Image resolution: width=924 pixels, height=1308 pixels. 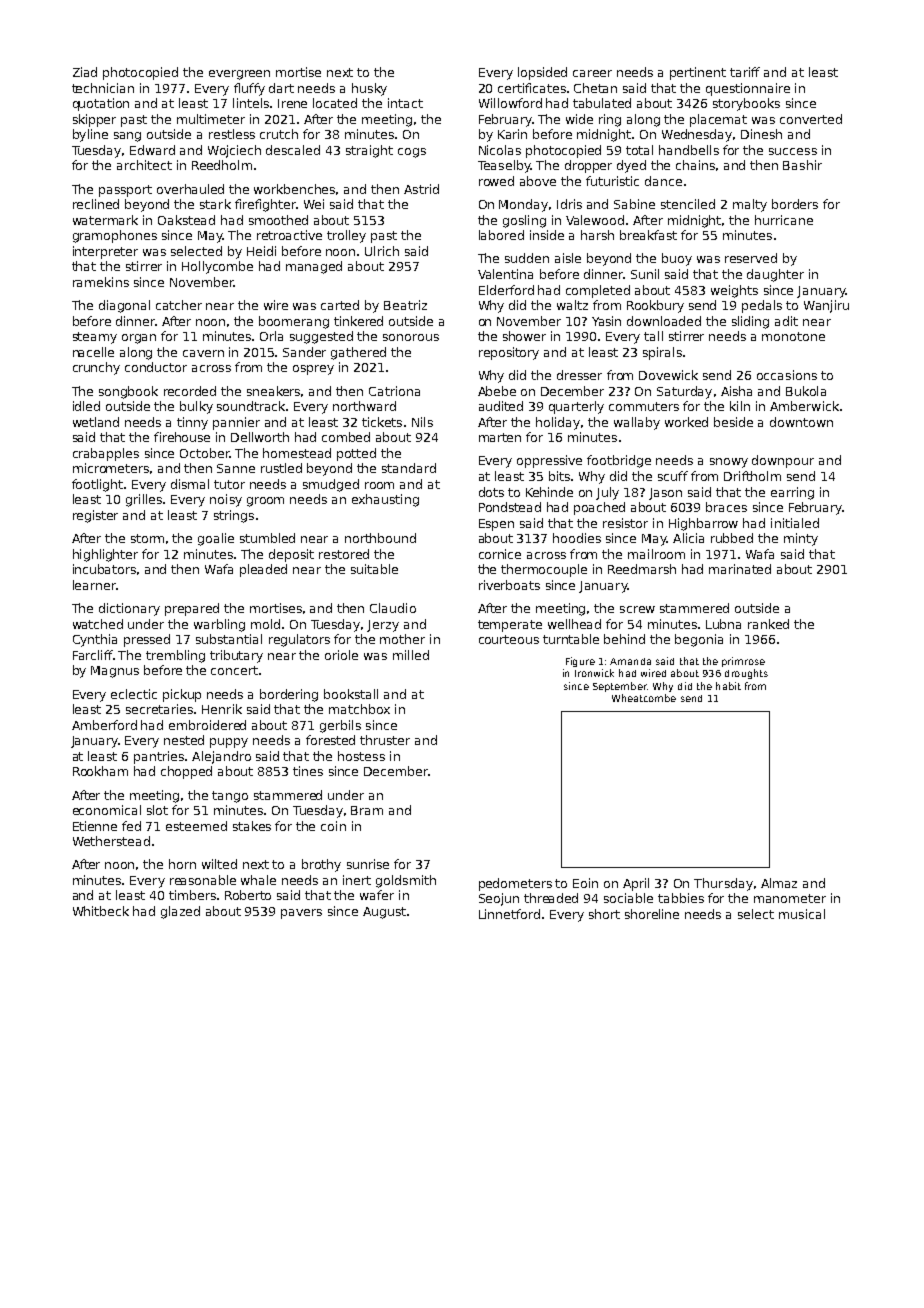 I want to click on musical, so click(x=802, y=914).
